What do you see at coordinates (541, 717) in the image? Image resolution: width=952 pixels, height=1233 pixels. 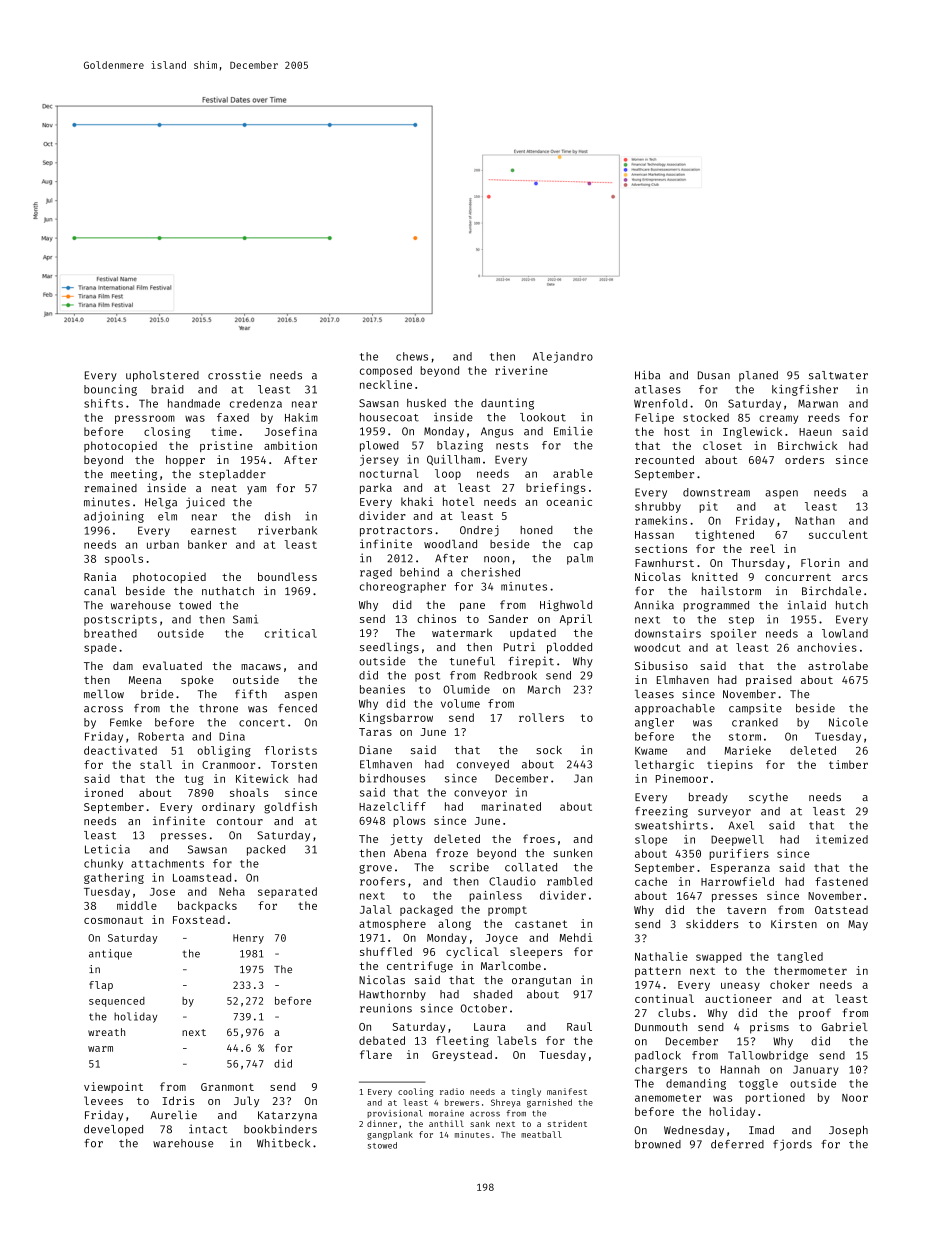 I see `rollers` at bounding box center [541, 717].
